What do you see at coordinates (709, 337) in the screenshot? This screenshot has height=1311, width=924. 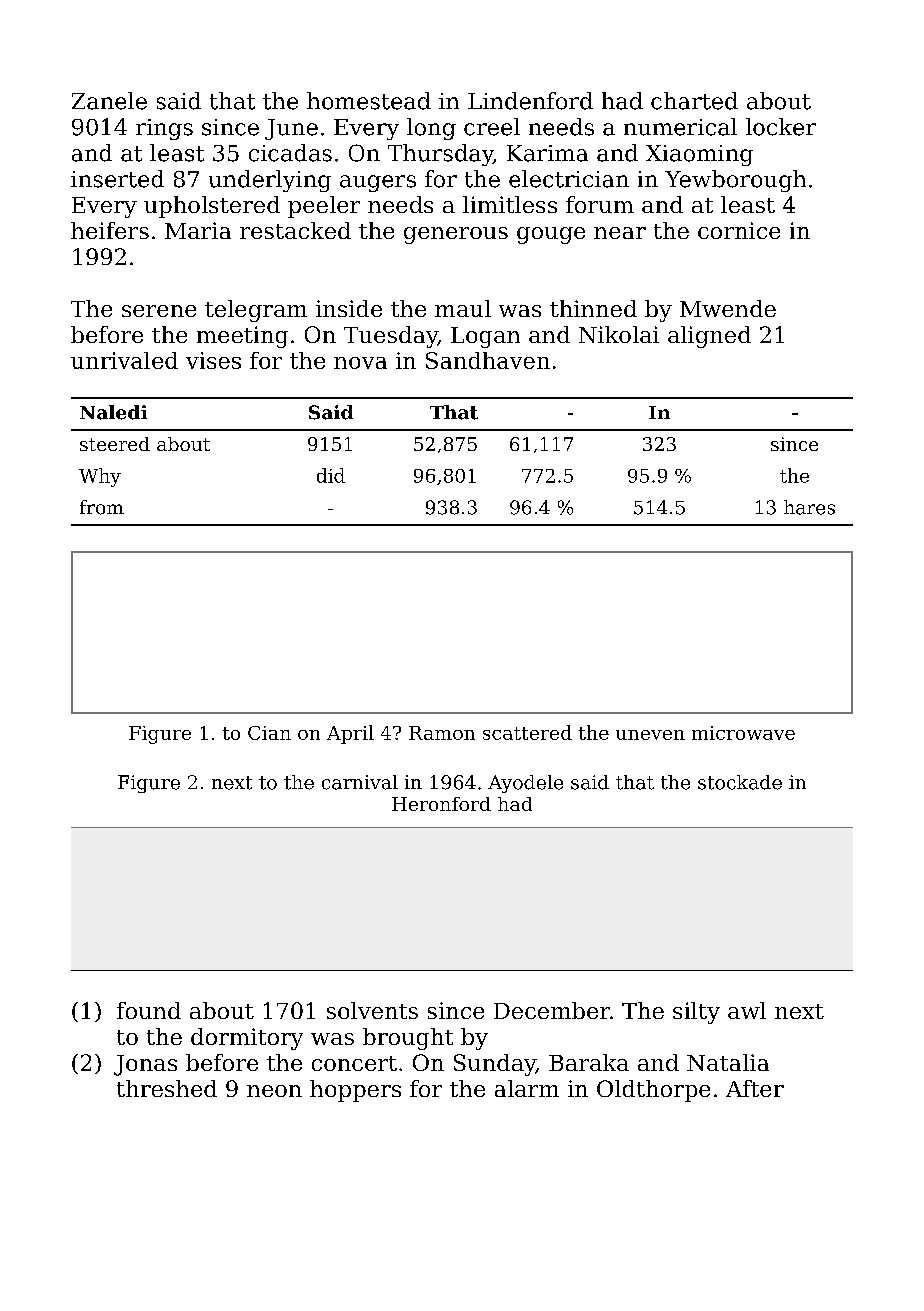 I see `aligned` at bounding box center [709, 337].
